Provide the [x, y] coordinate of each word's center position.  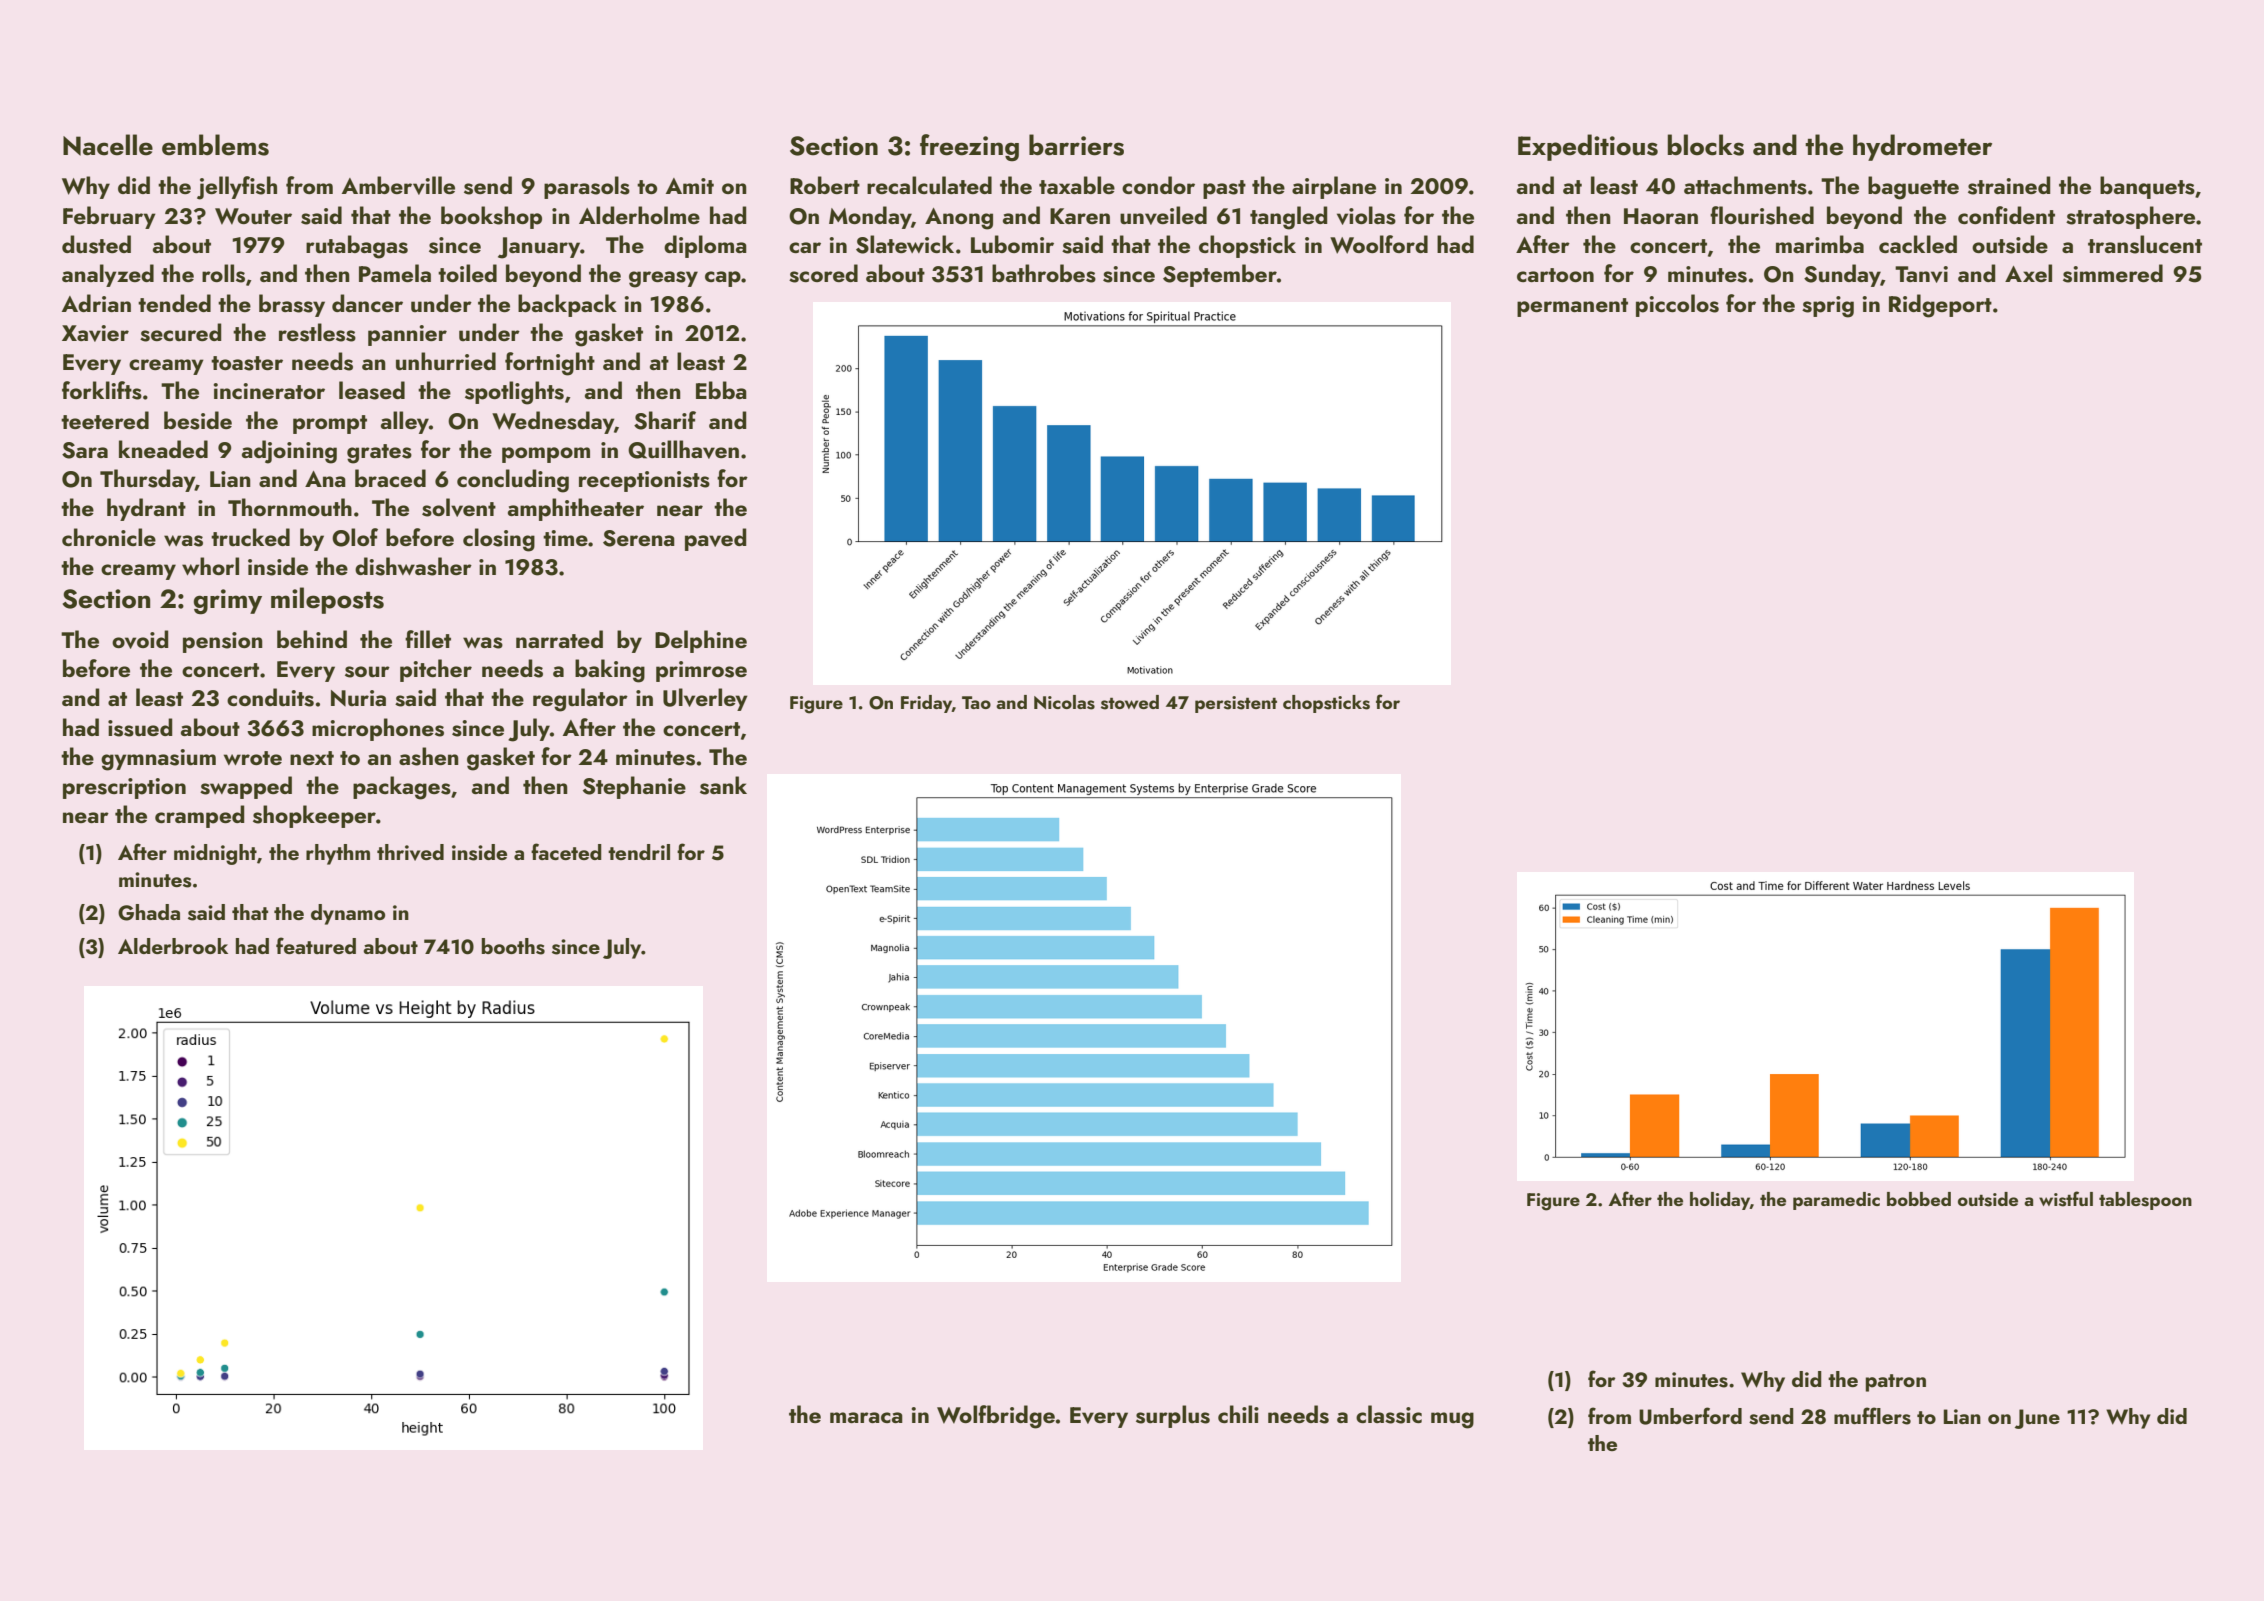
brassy [292, 305]
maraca [866, 1417]
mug [1452, 1420]
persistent [1236, 704]
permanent [1572, 307]
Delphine [701, 641]
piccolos [1677, 305]
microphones [378, 729]
